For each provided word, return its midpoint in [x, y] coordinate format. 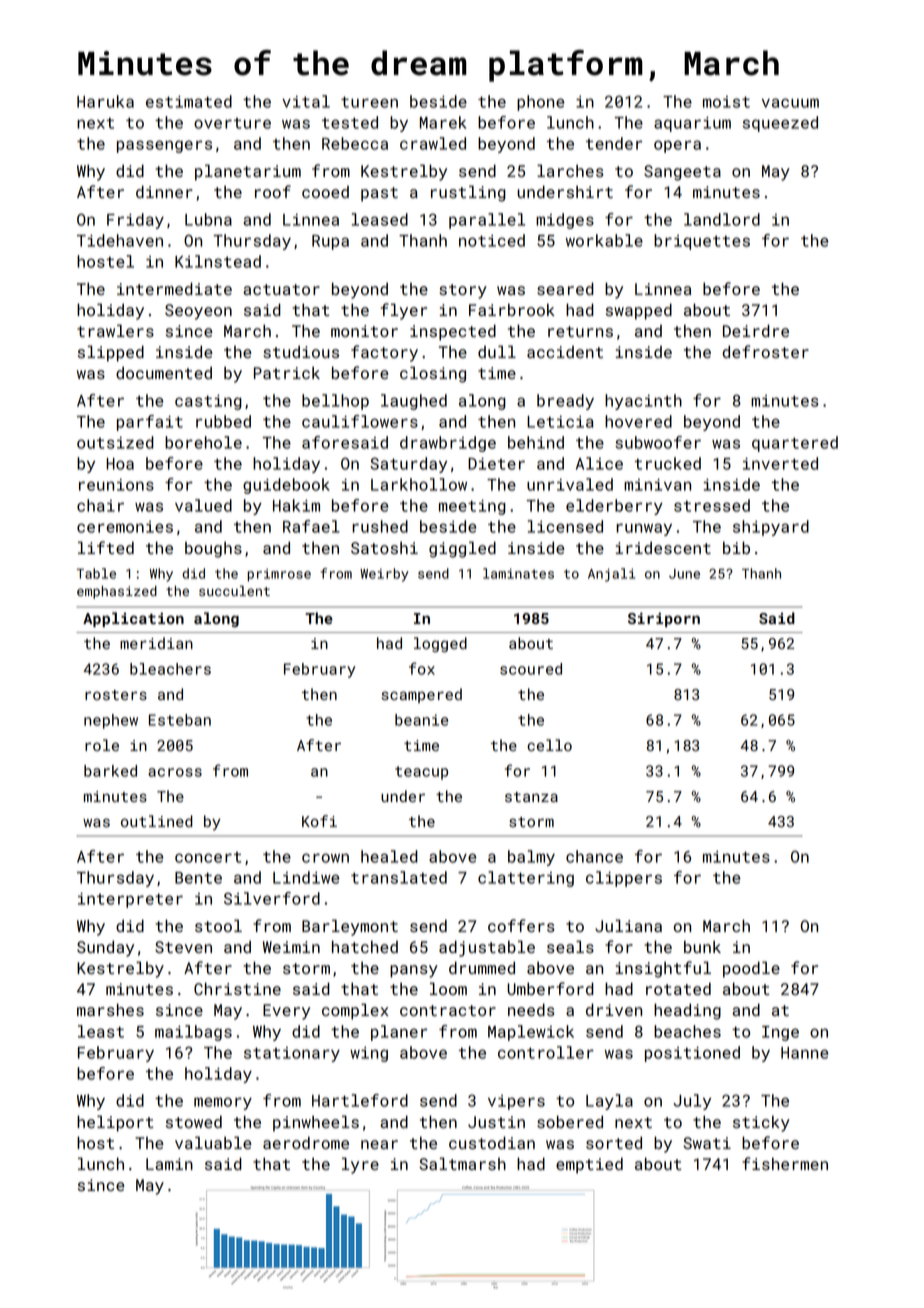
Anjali [611, 575]
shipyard [771, 528]
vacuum [790, 103]
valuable [213, 1142]
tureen [369, 102]
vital [306, 101]
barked [110, 771]
